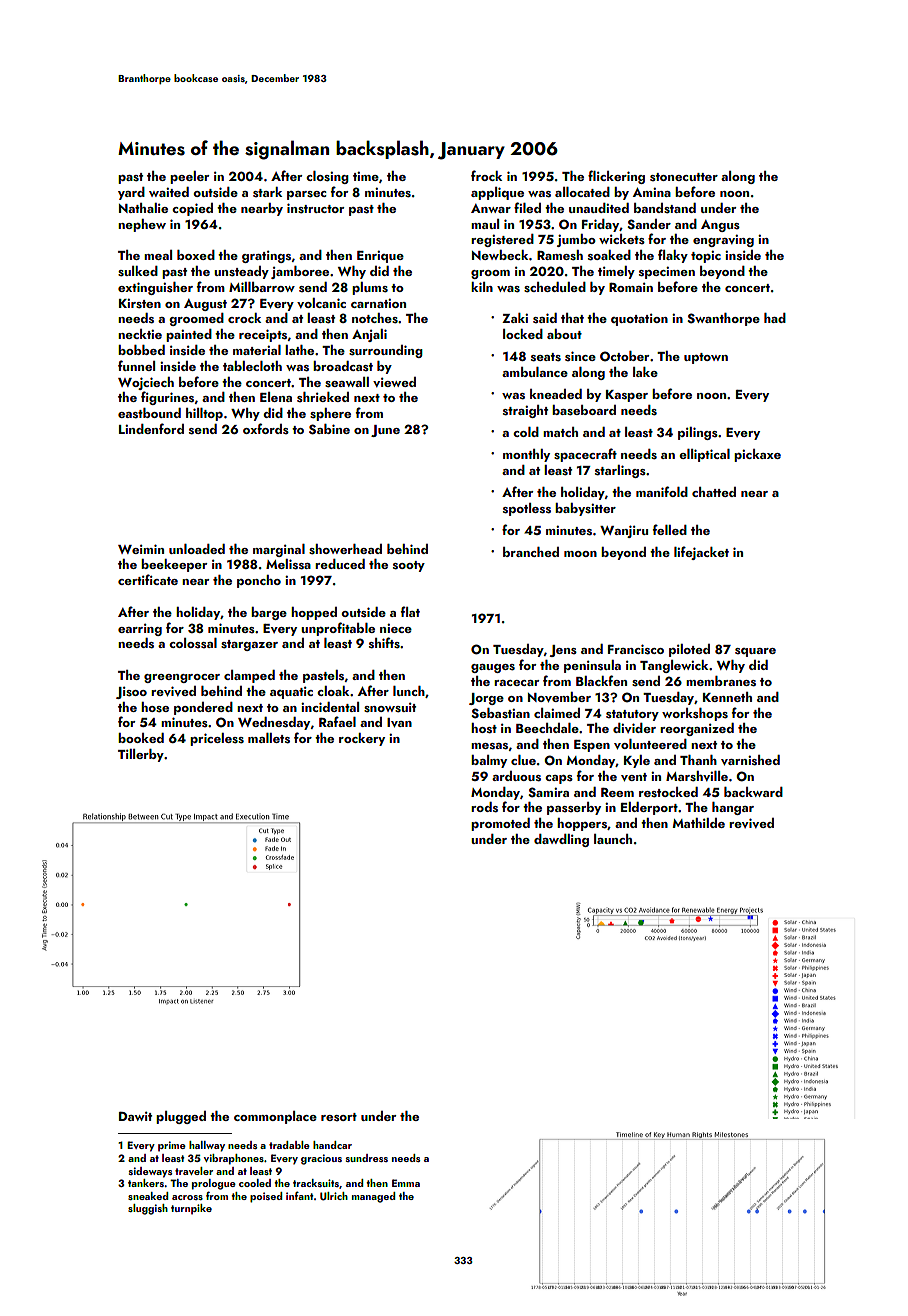  I want to click on specimen, so click(667, 273).
